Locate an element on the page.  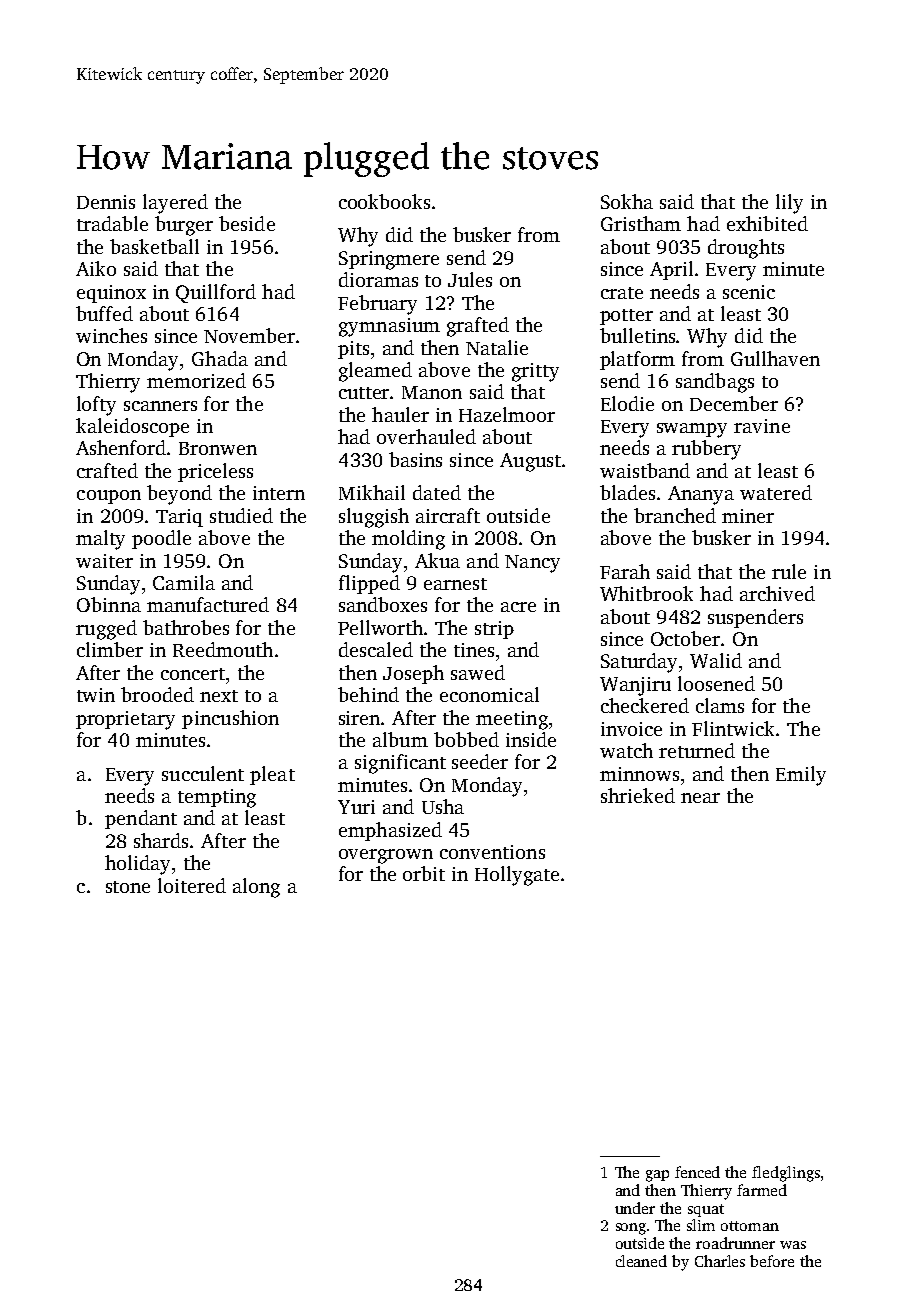
Joseph is located at coordinates (413, 674).
